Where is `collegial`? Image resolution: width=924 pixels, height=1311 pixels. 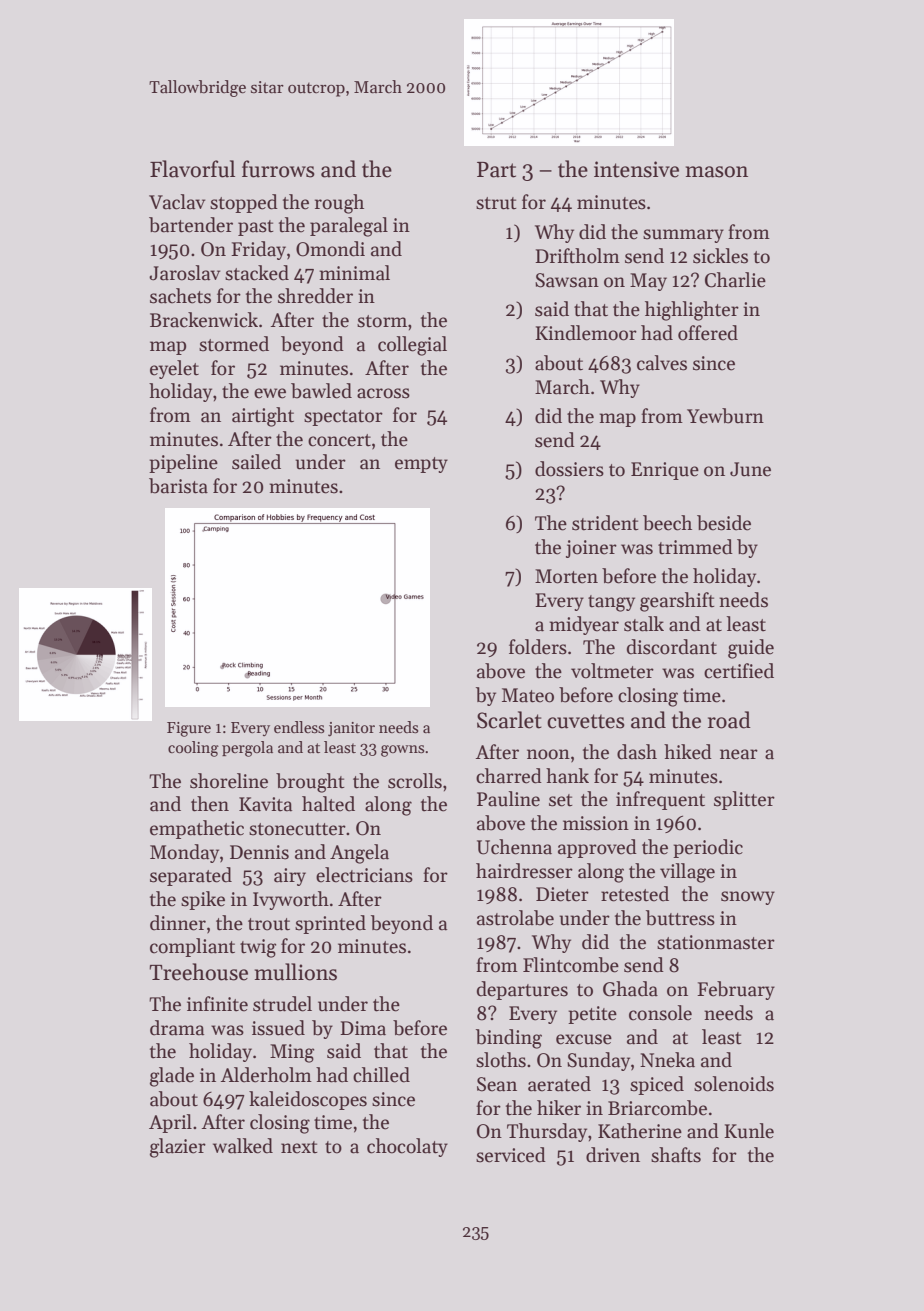
collegial is located at coordinates (412, 346).
